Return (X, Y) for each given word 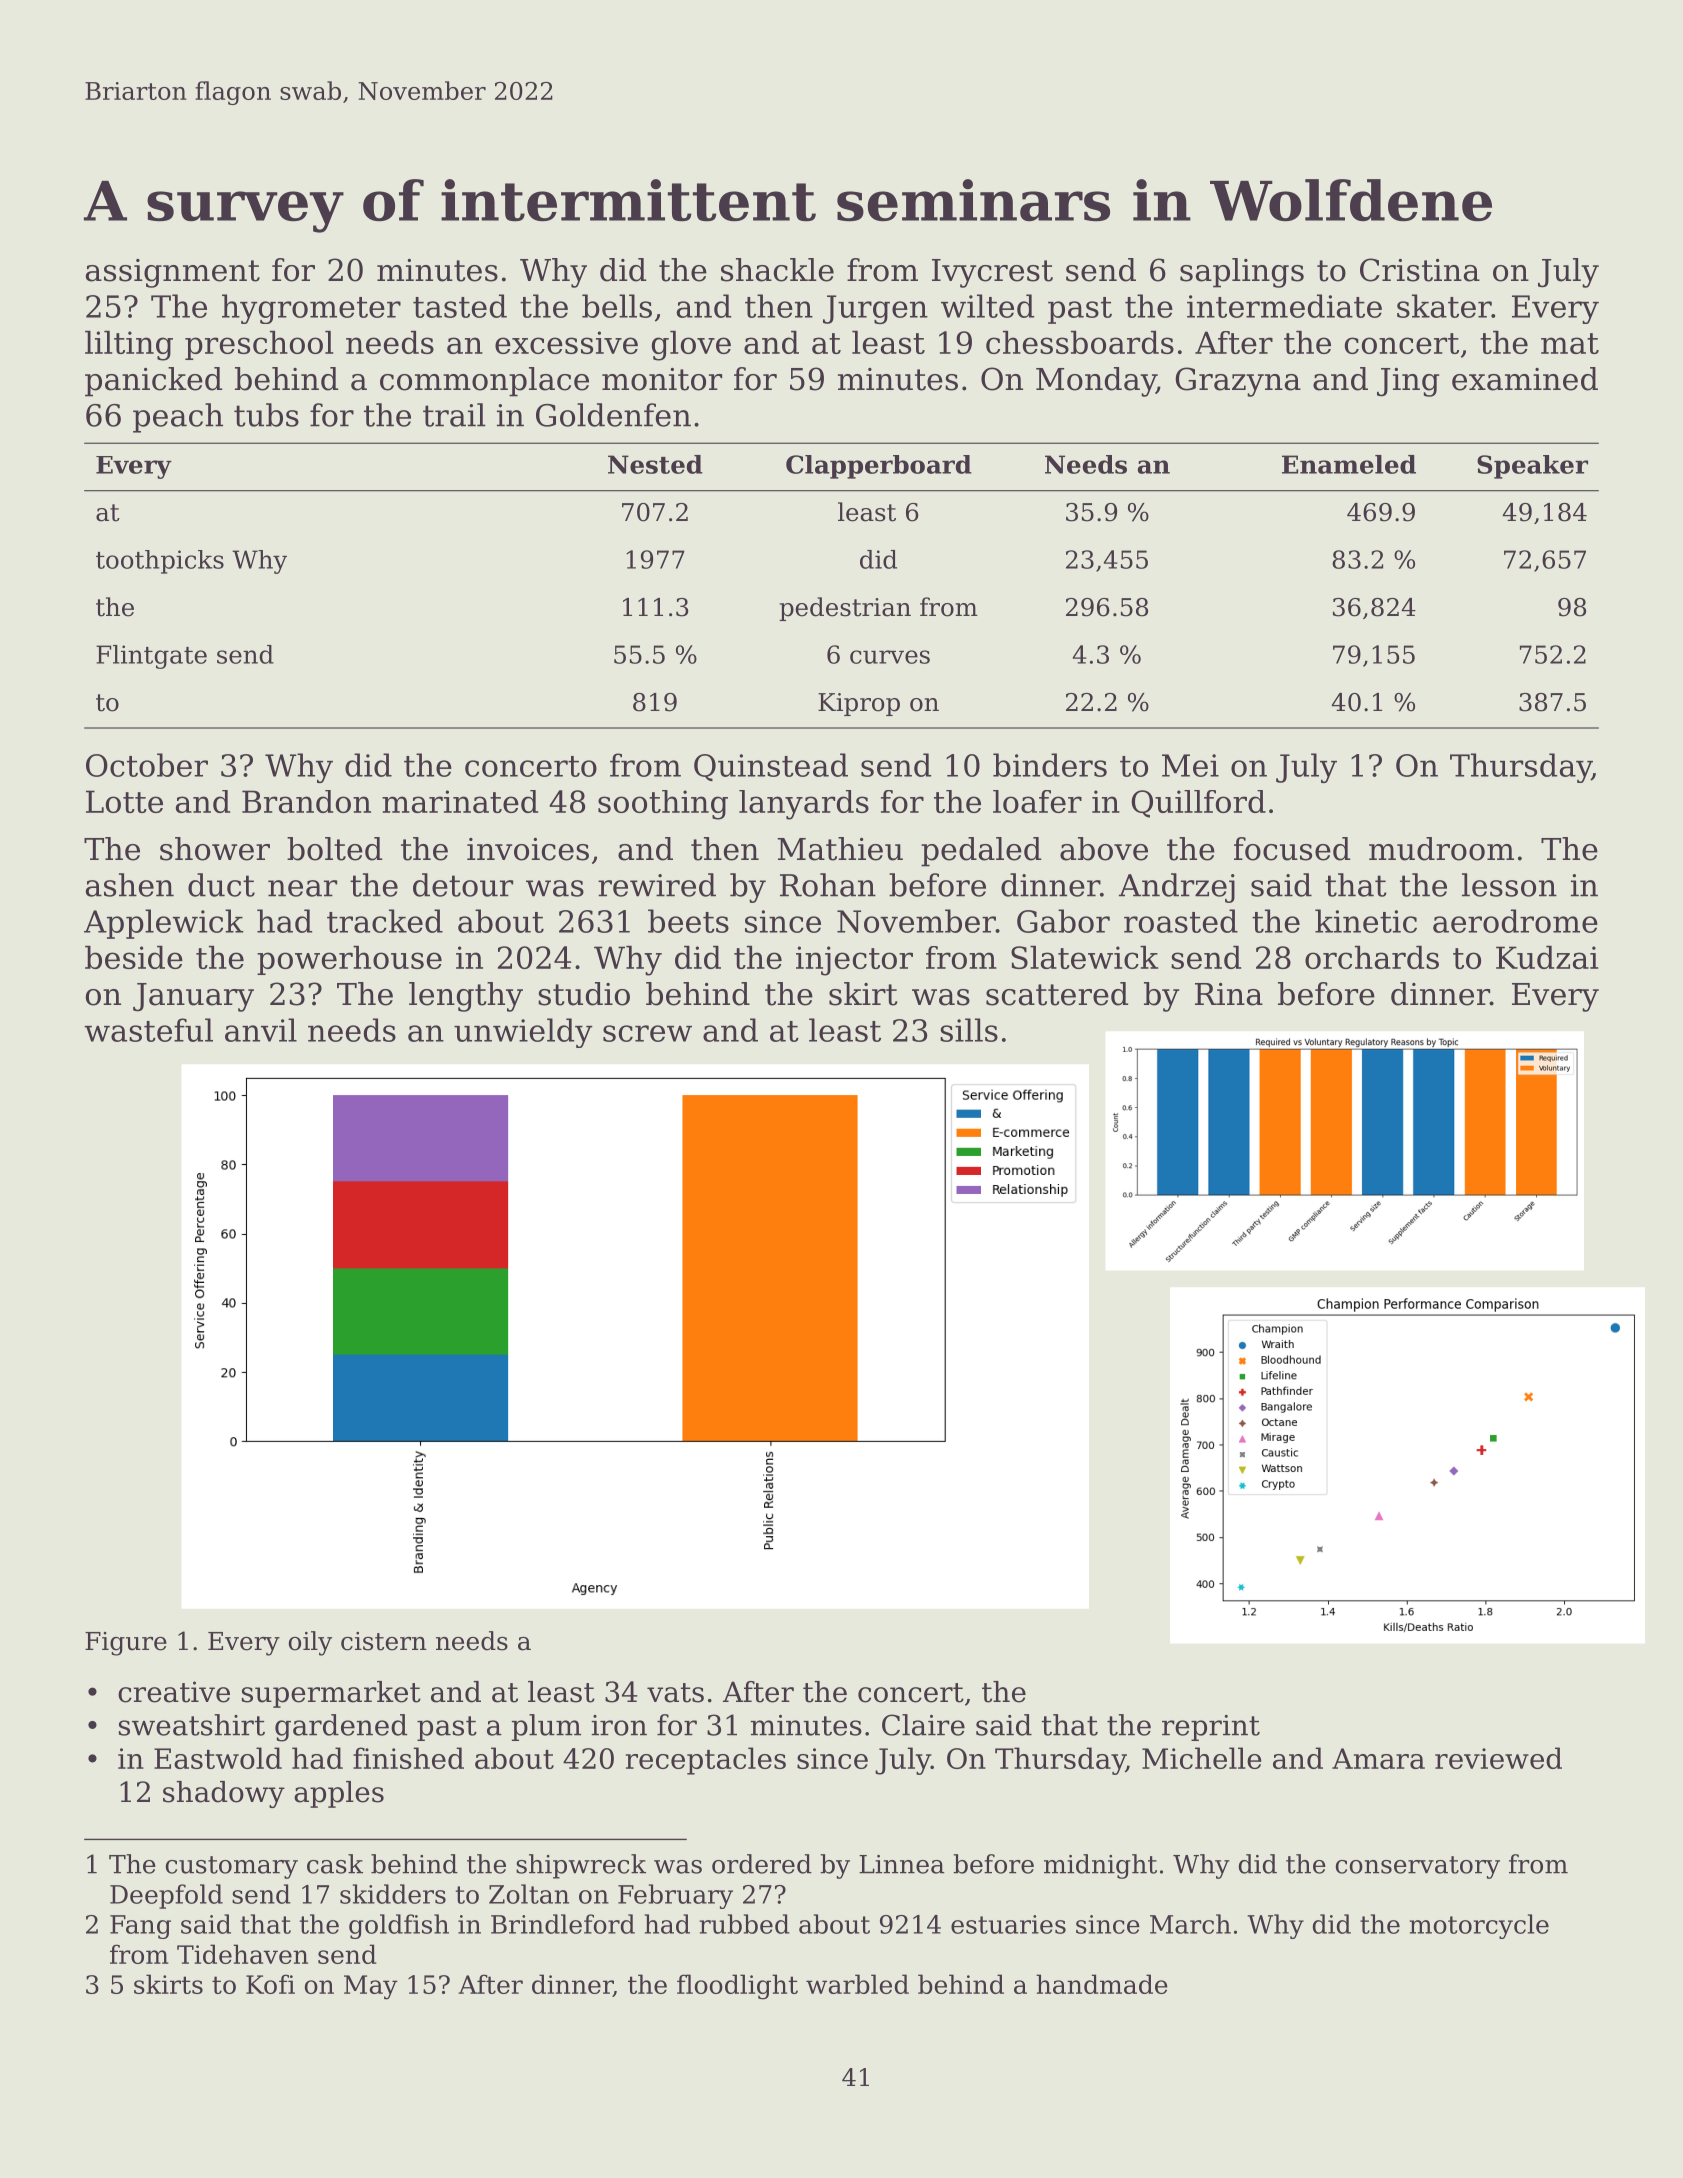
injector (854, 961)
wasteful (148, 1030)
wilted (987, 306)
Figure (126, 1644)
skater (1444, 306)
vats (675, 1693)
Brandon (306, 801)
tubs (266, 415)
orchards (1372, 957)
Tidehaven (242, 1954)
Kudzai (1547, 957)
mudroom (1441, 849)
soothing (663, 805)
